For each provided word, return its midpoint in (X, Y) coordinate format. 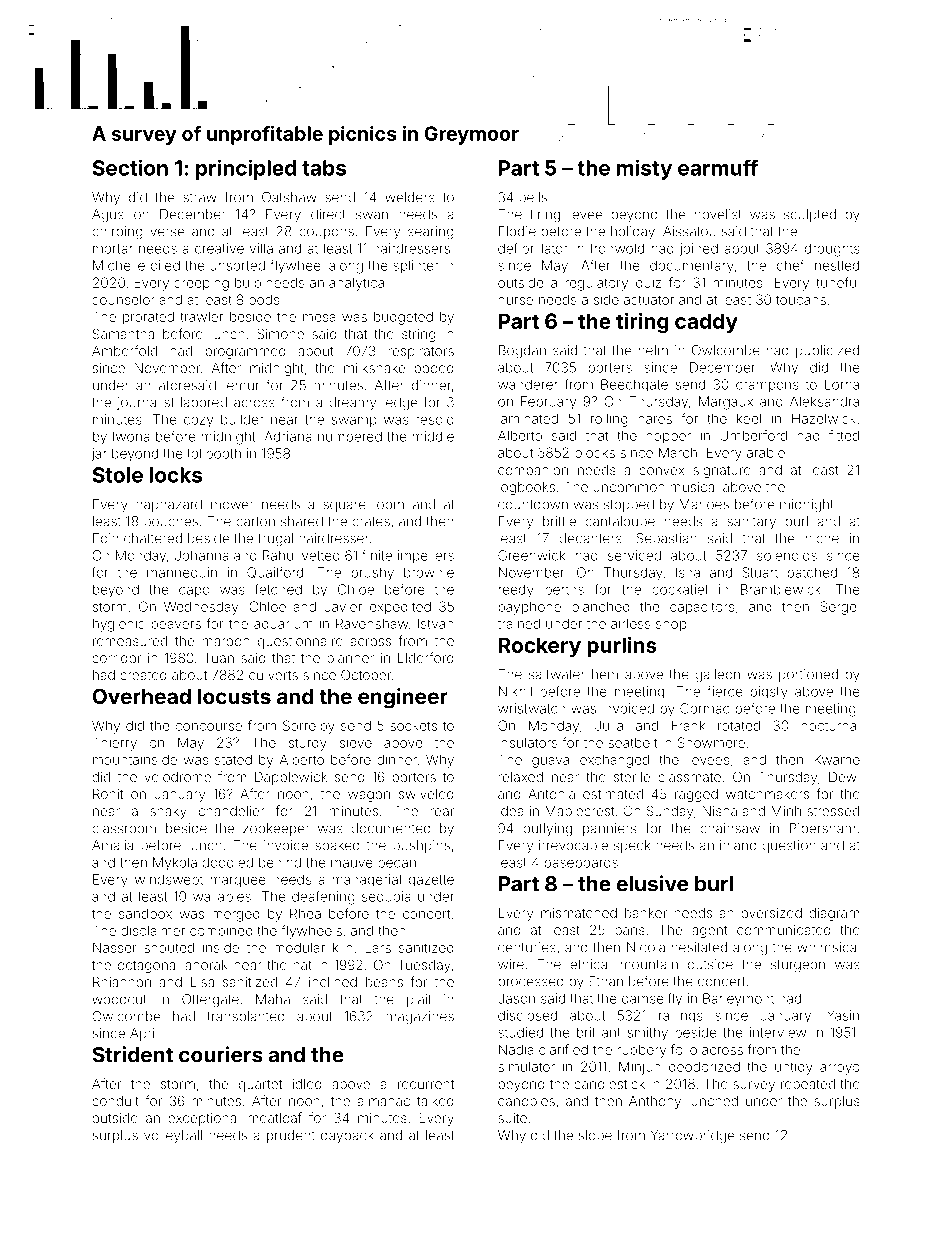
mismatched (579, 913)
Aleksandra (824, 401)
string (419, 335)
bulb (248, 282)
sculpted (810, 215)
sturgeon (798, 966)
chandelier (232, 811)
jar (99, 454)
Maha (273, 999)
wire (511, 964)
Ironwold (617, 248)
